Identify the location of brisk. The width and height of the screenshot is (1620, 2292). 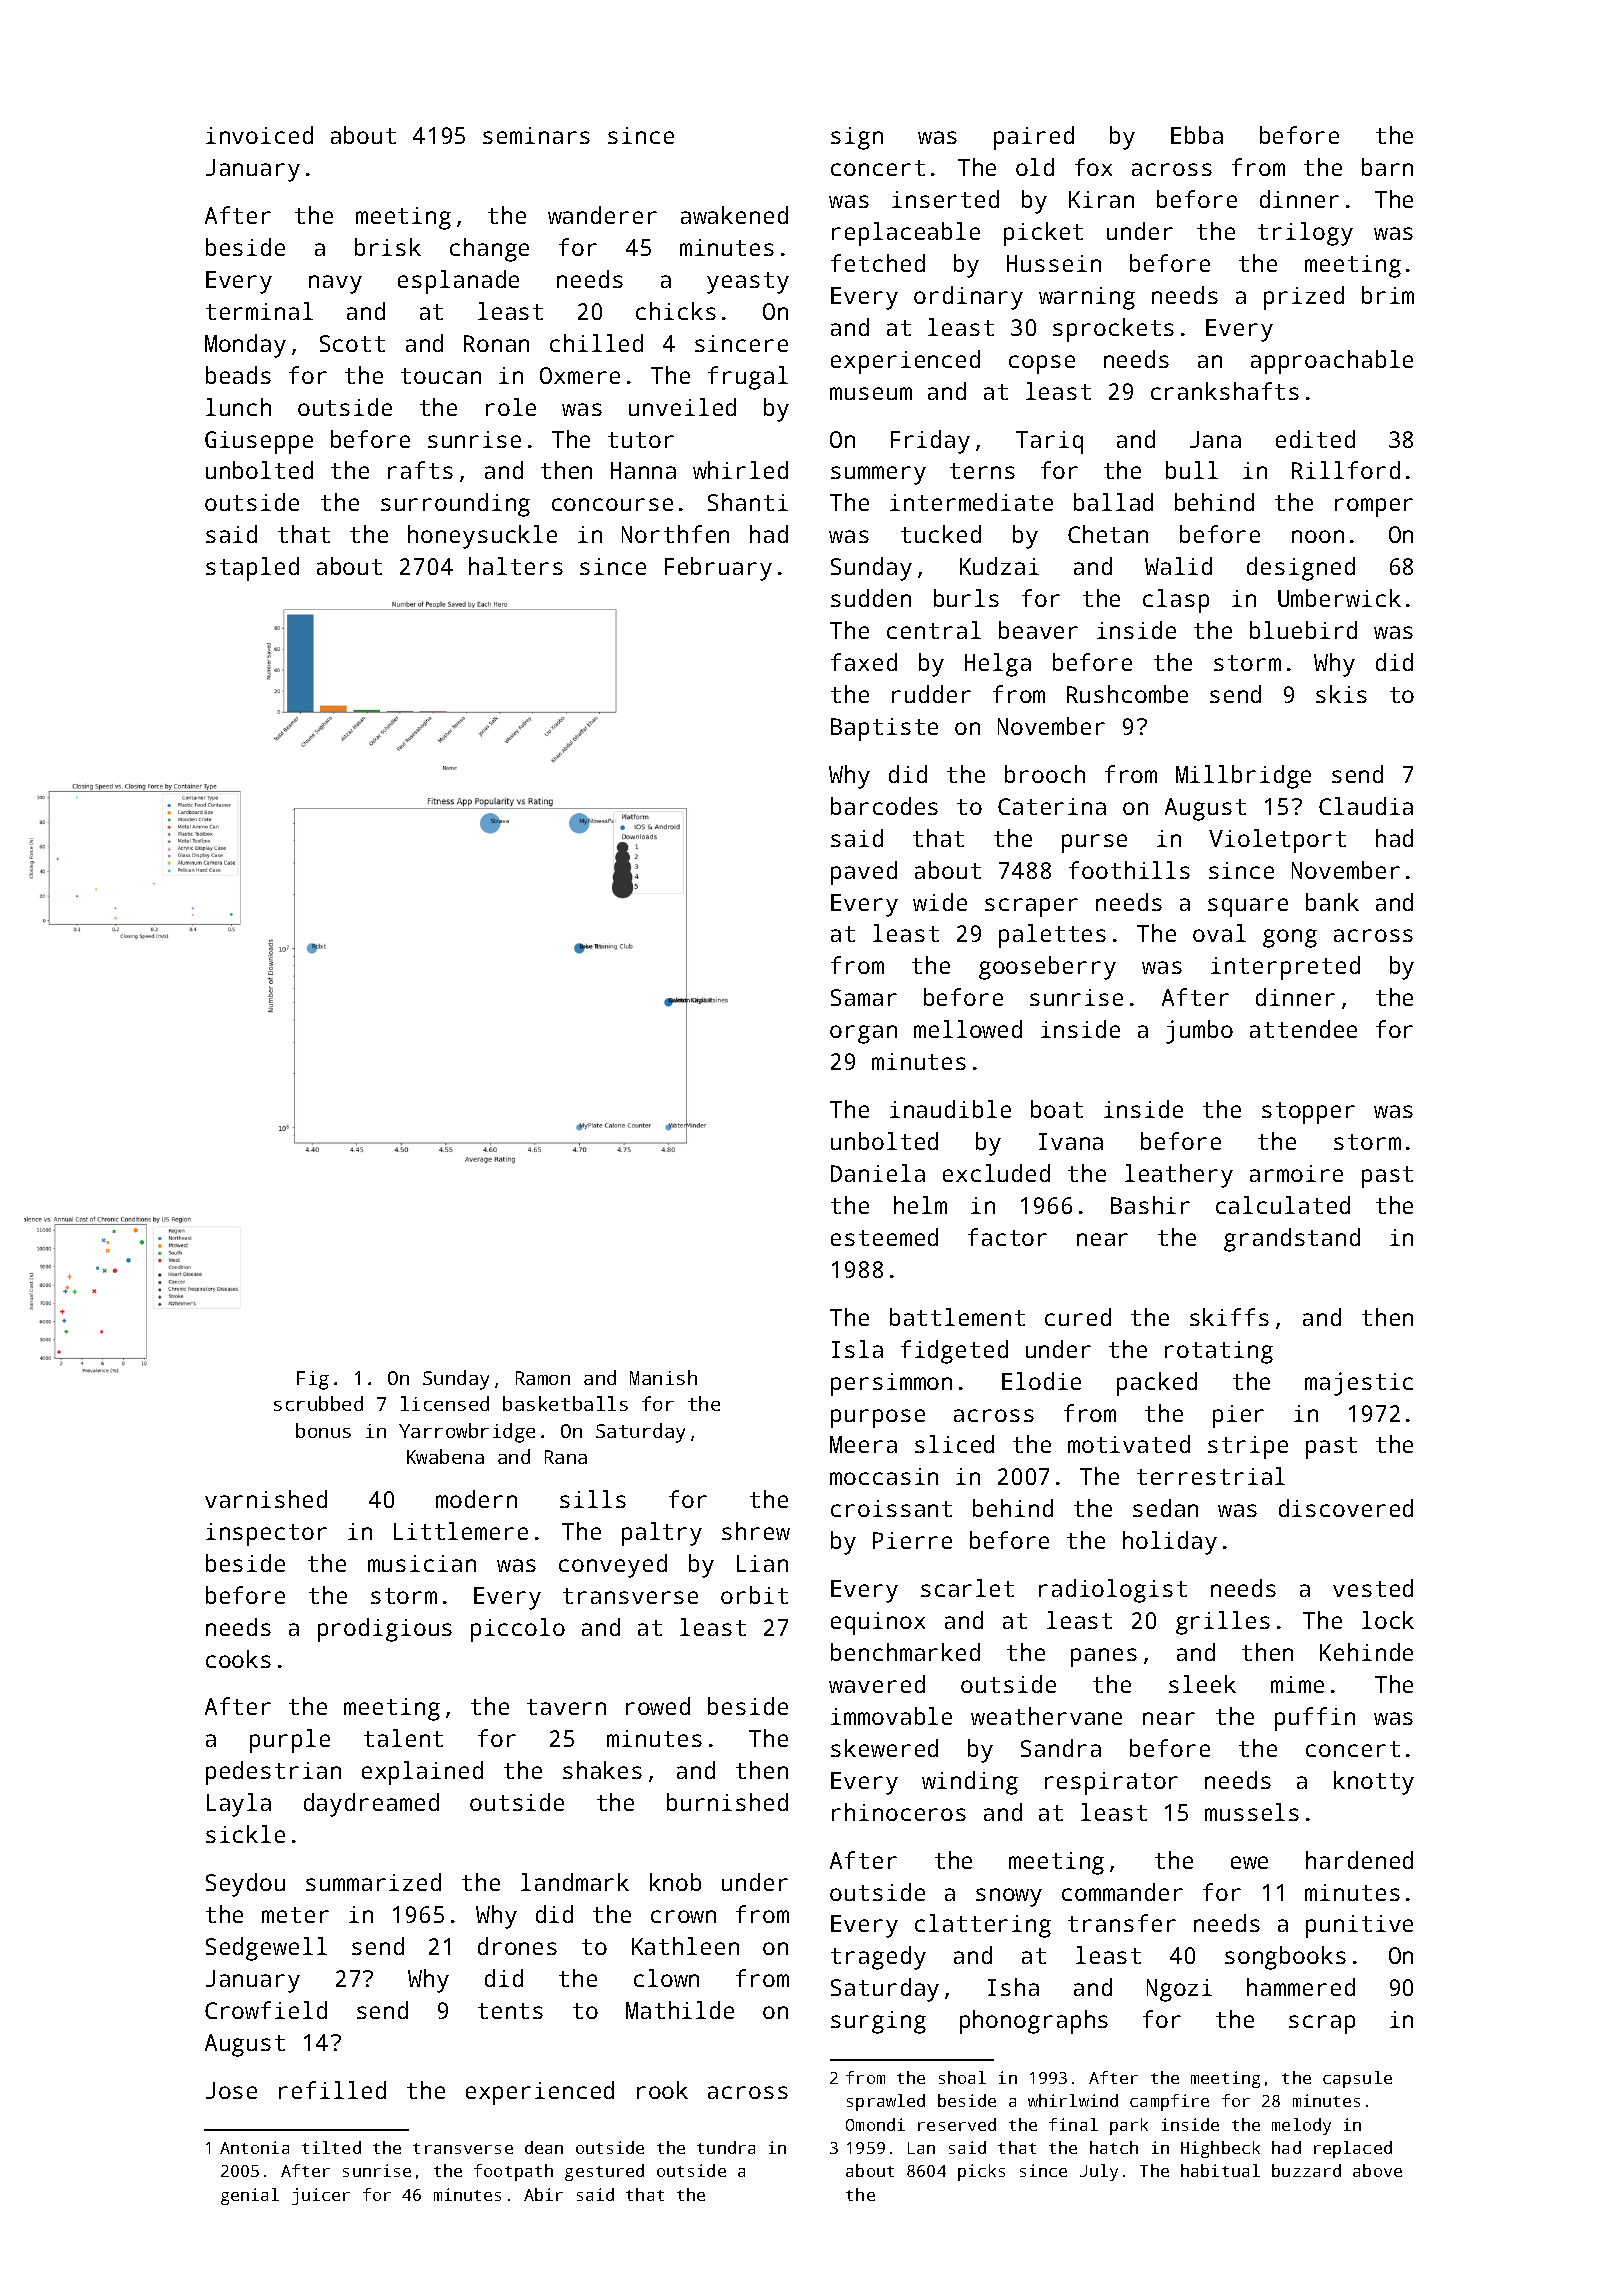
(388, 247).
